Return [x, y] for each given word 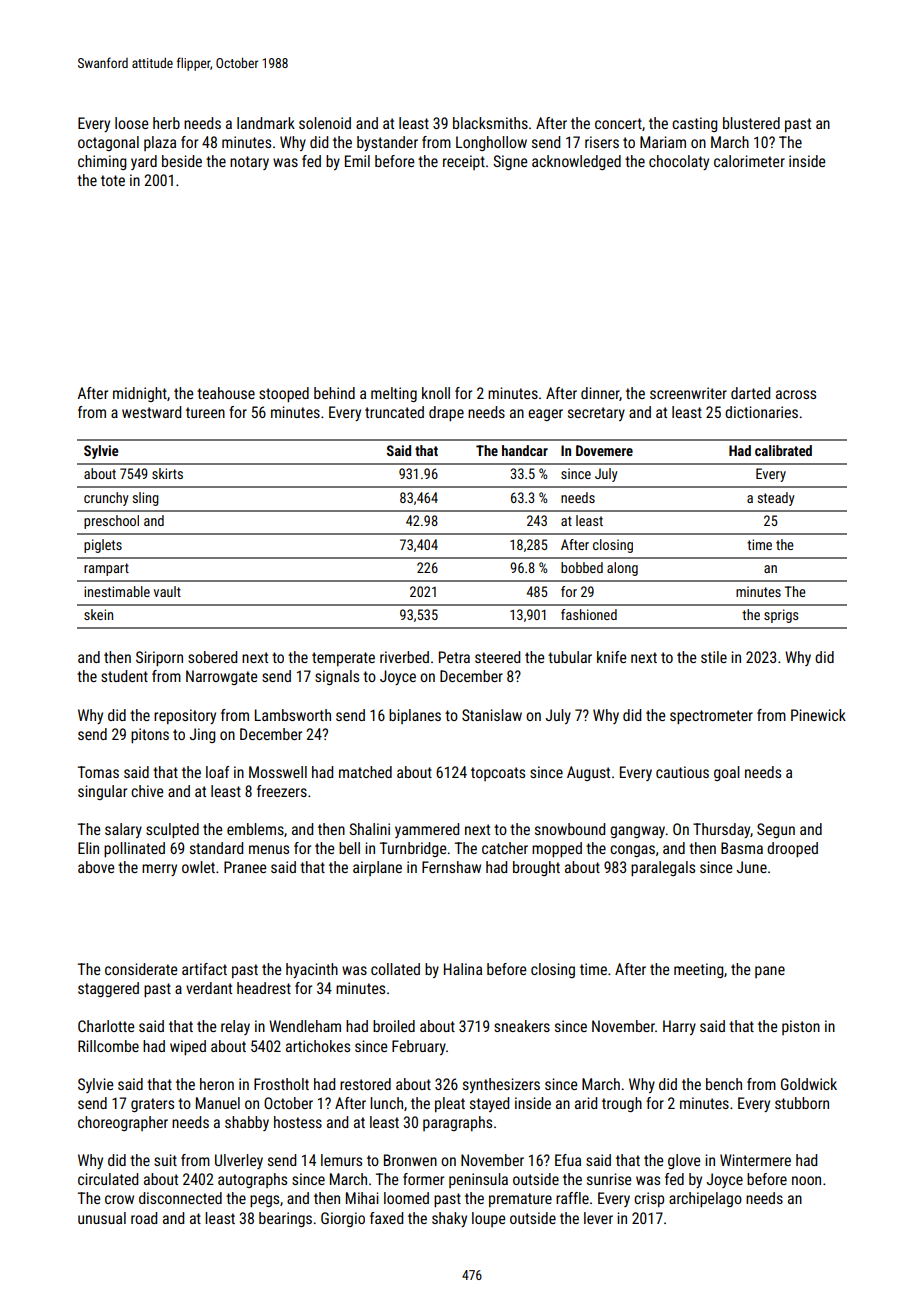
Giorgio [343, 1219]
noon [806, 1180]
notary [249, 163]
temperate [343, 659]
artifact [204, 969]
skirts [167, 473]
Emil [357, 161]
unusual [102, 1218]
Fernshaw [451, 867]
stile [714, 657]
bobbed [582, 567]
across [796, 394]
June [751, 867]
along [622, 569]
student [124, 676]
